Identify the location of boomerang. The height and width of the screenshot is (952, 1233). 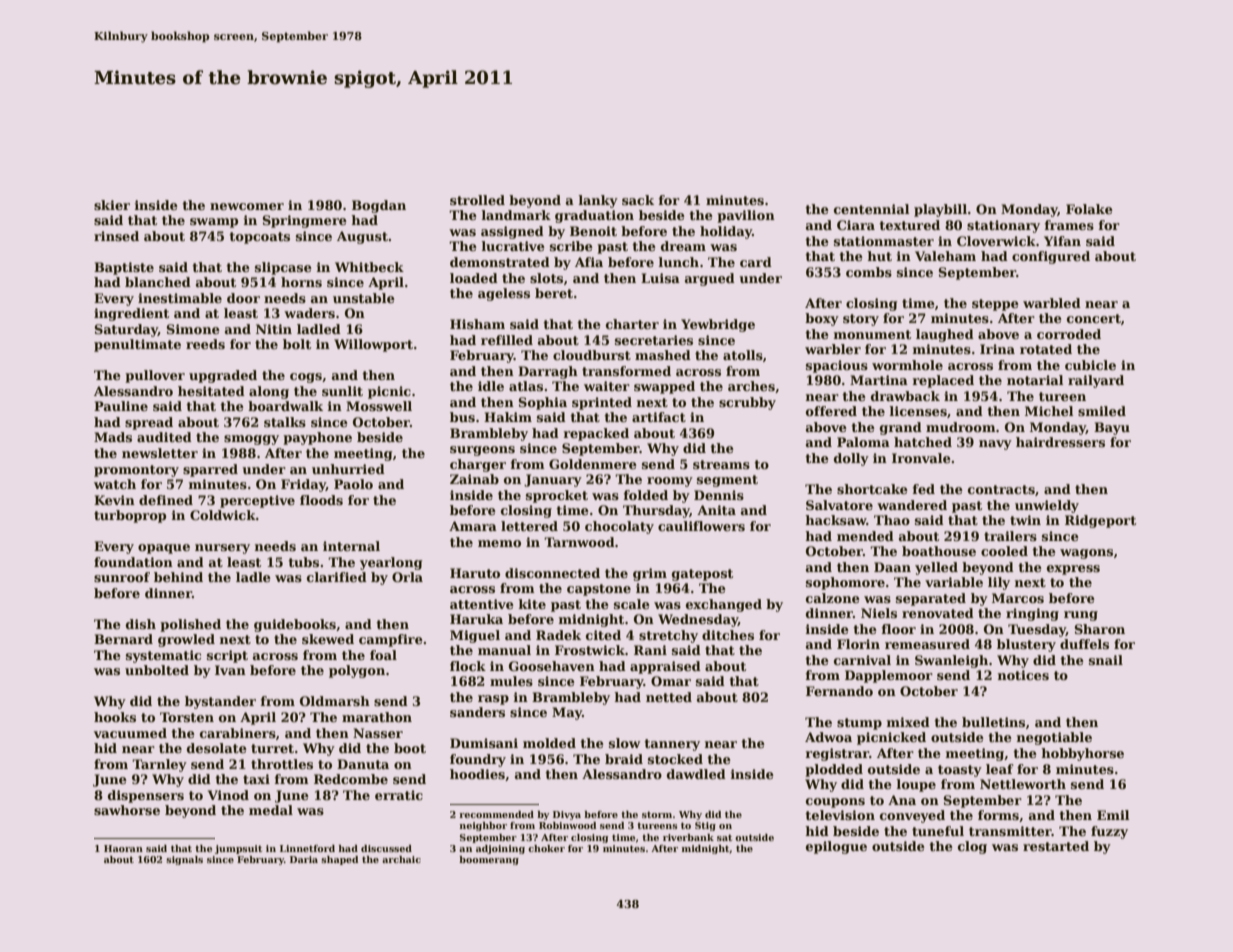
(489, 860).
